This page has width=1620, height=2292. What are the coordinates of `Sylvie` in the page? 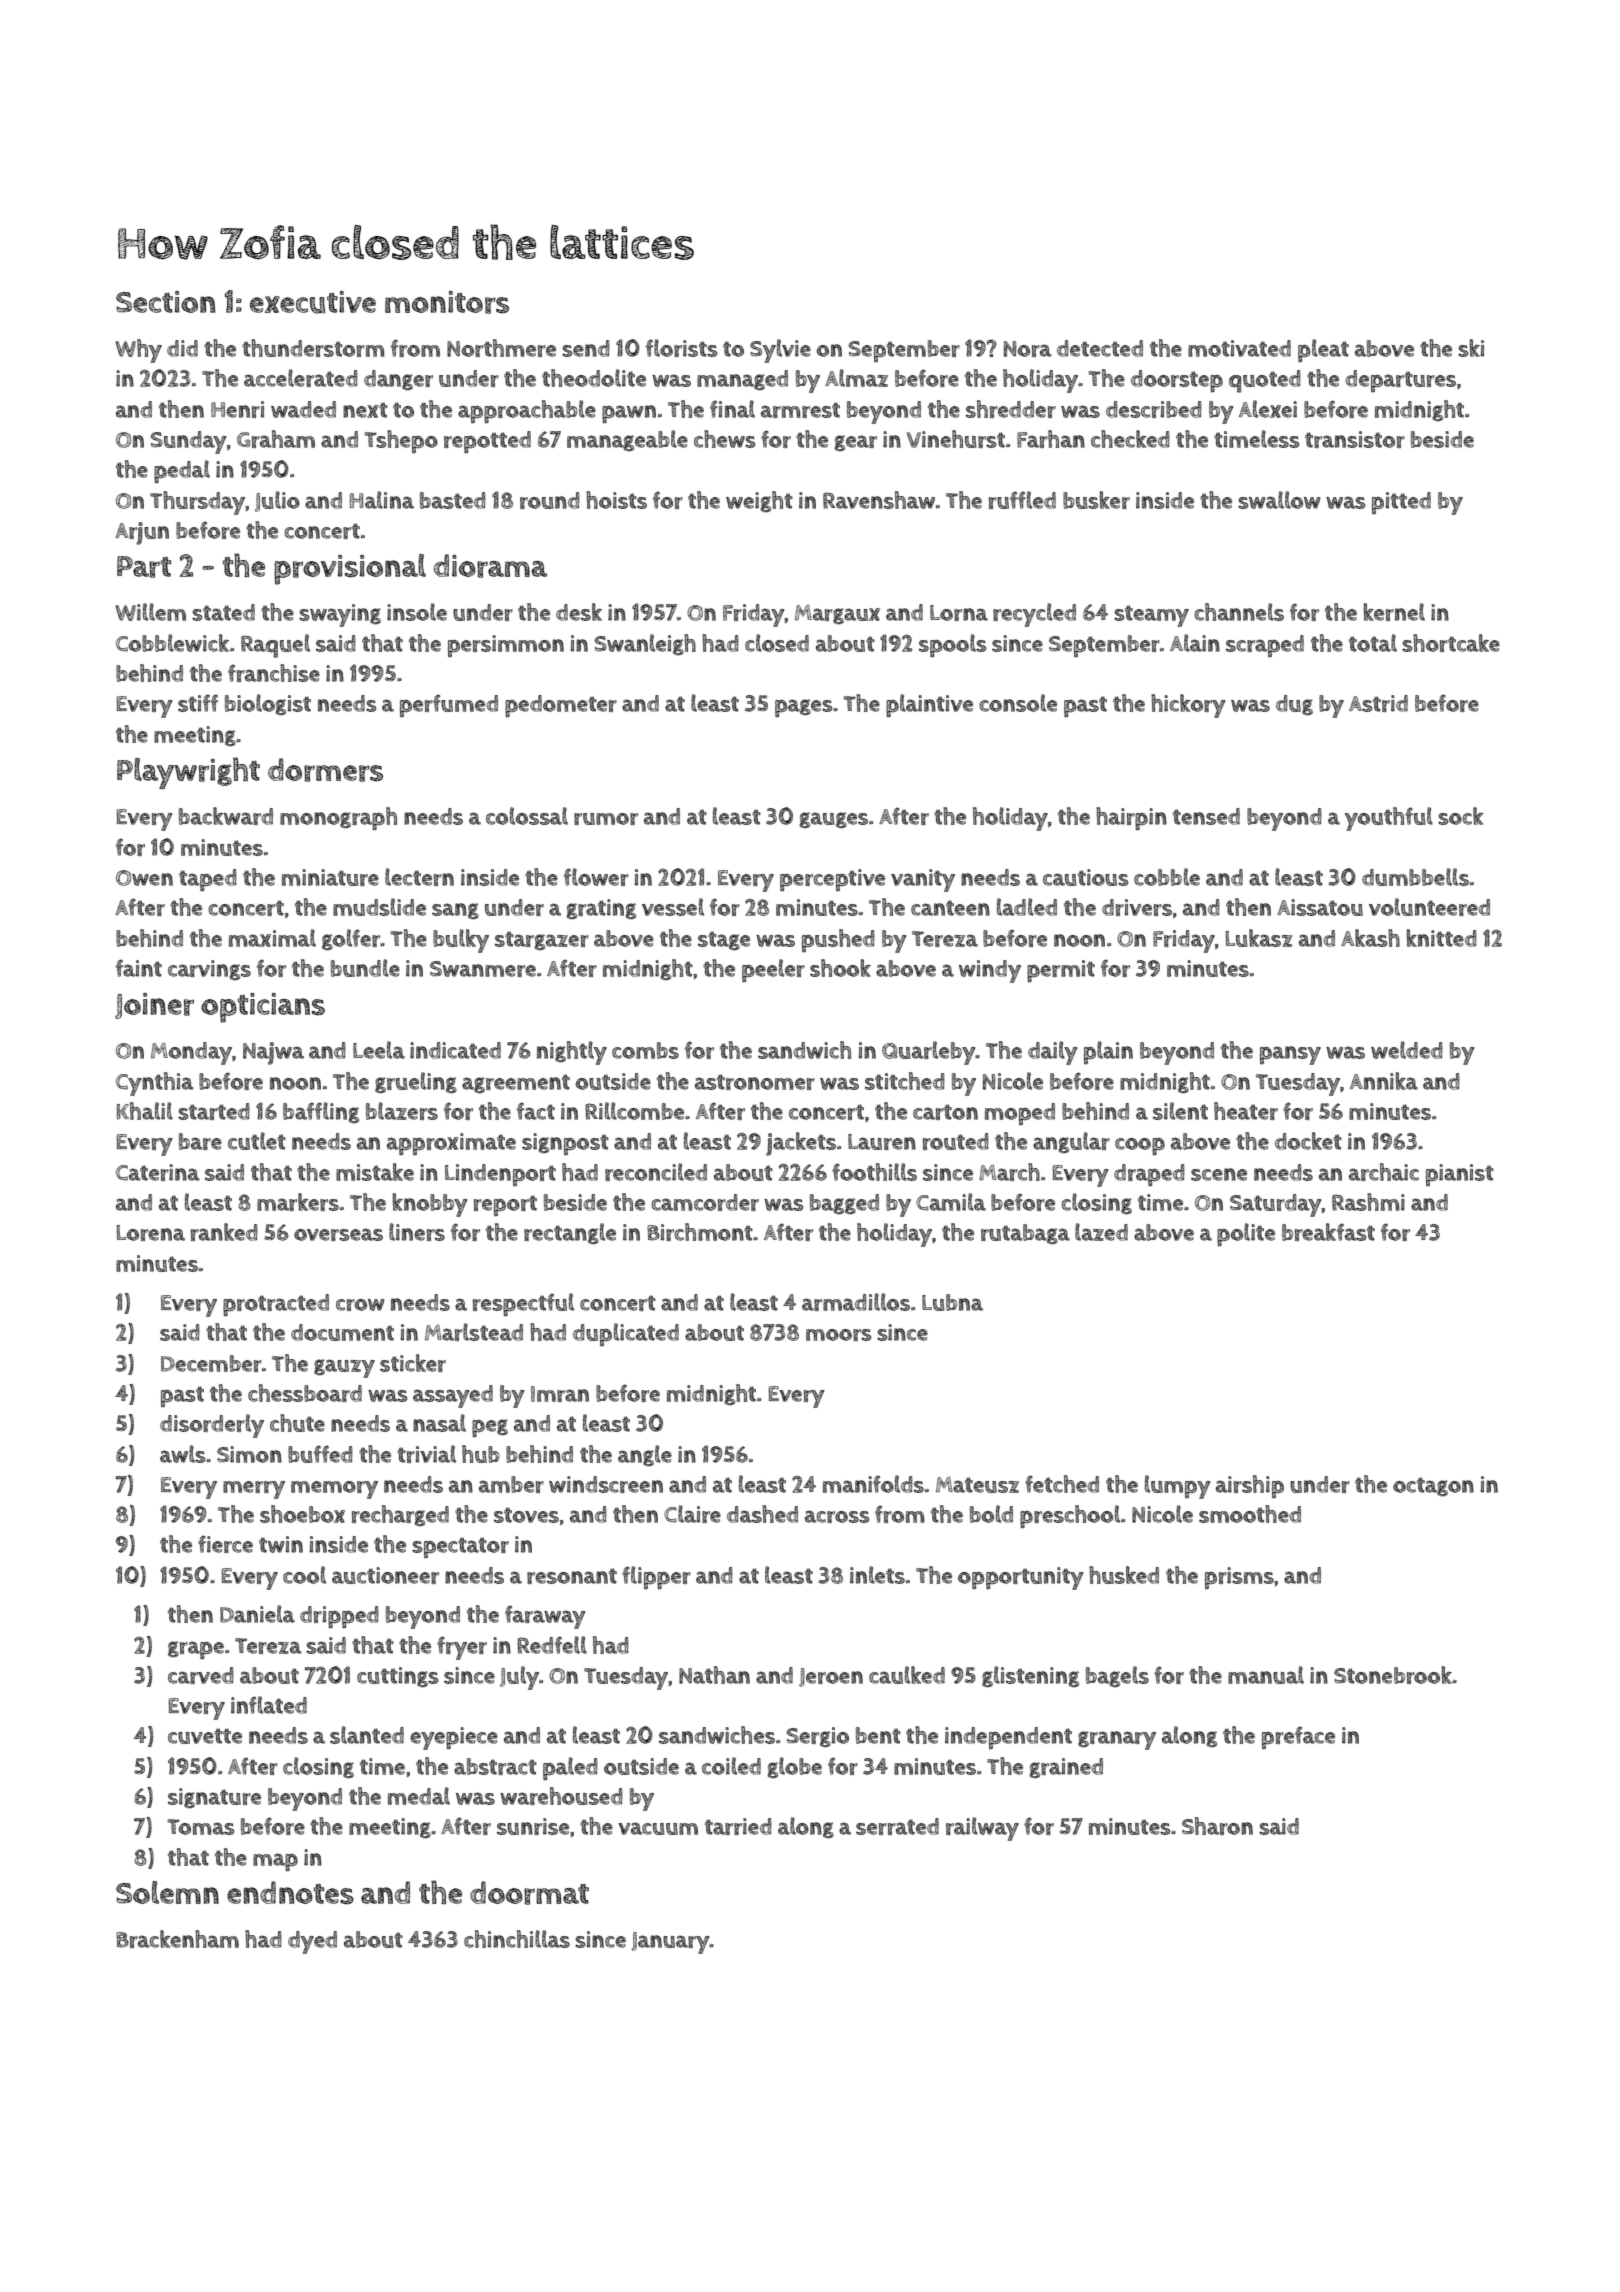 It's located at (780, 351).
